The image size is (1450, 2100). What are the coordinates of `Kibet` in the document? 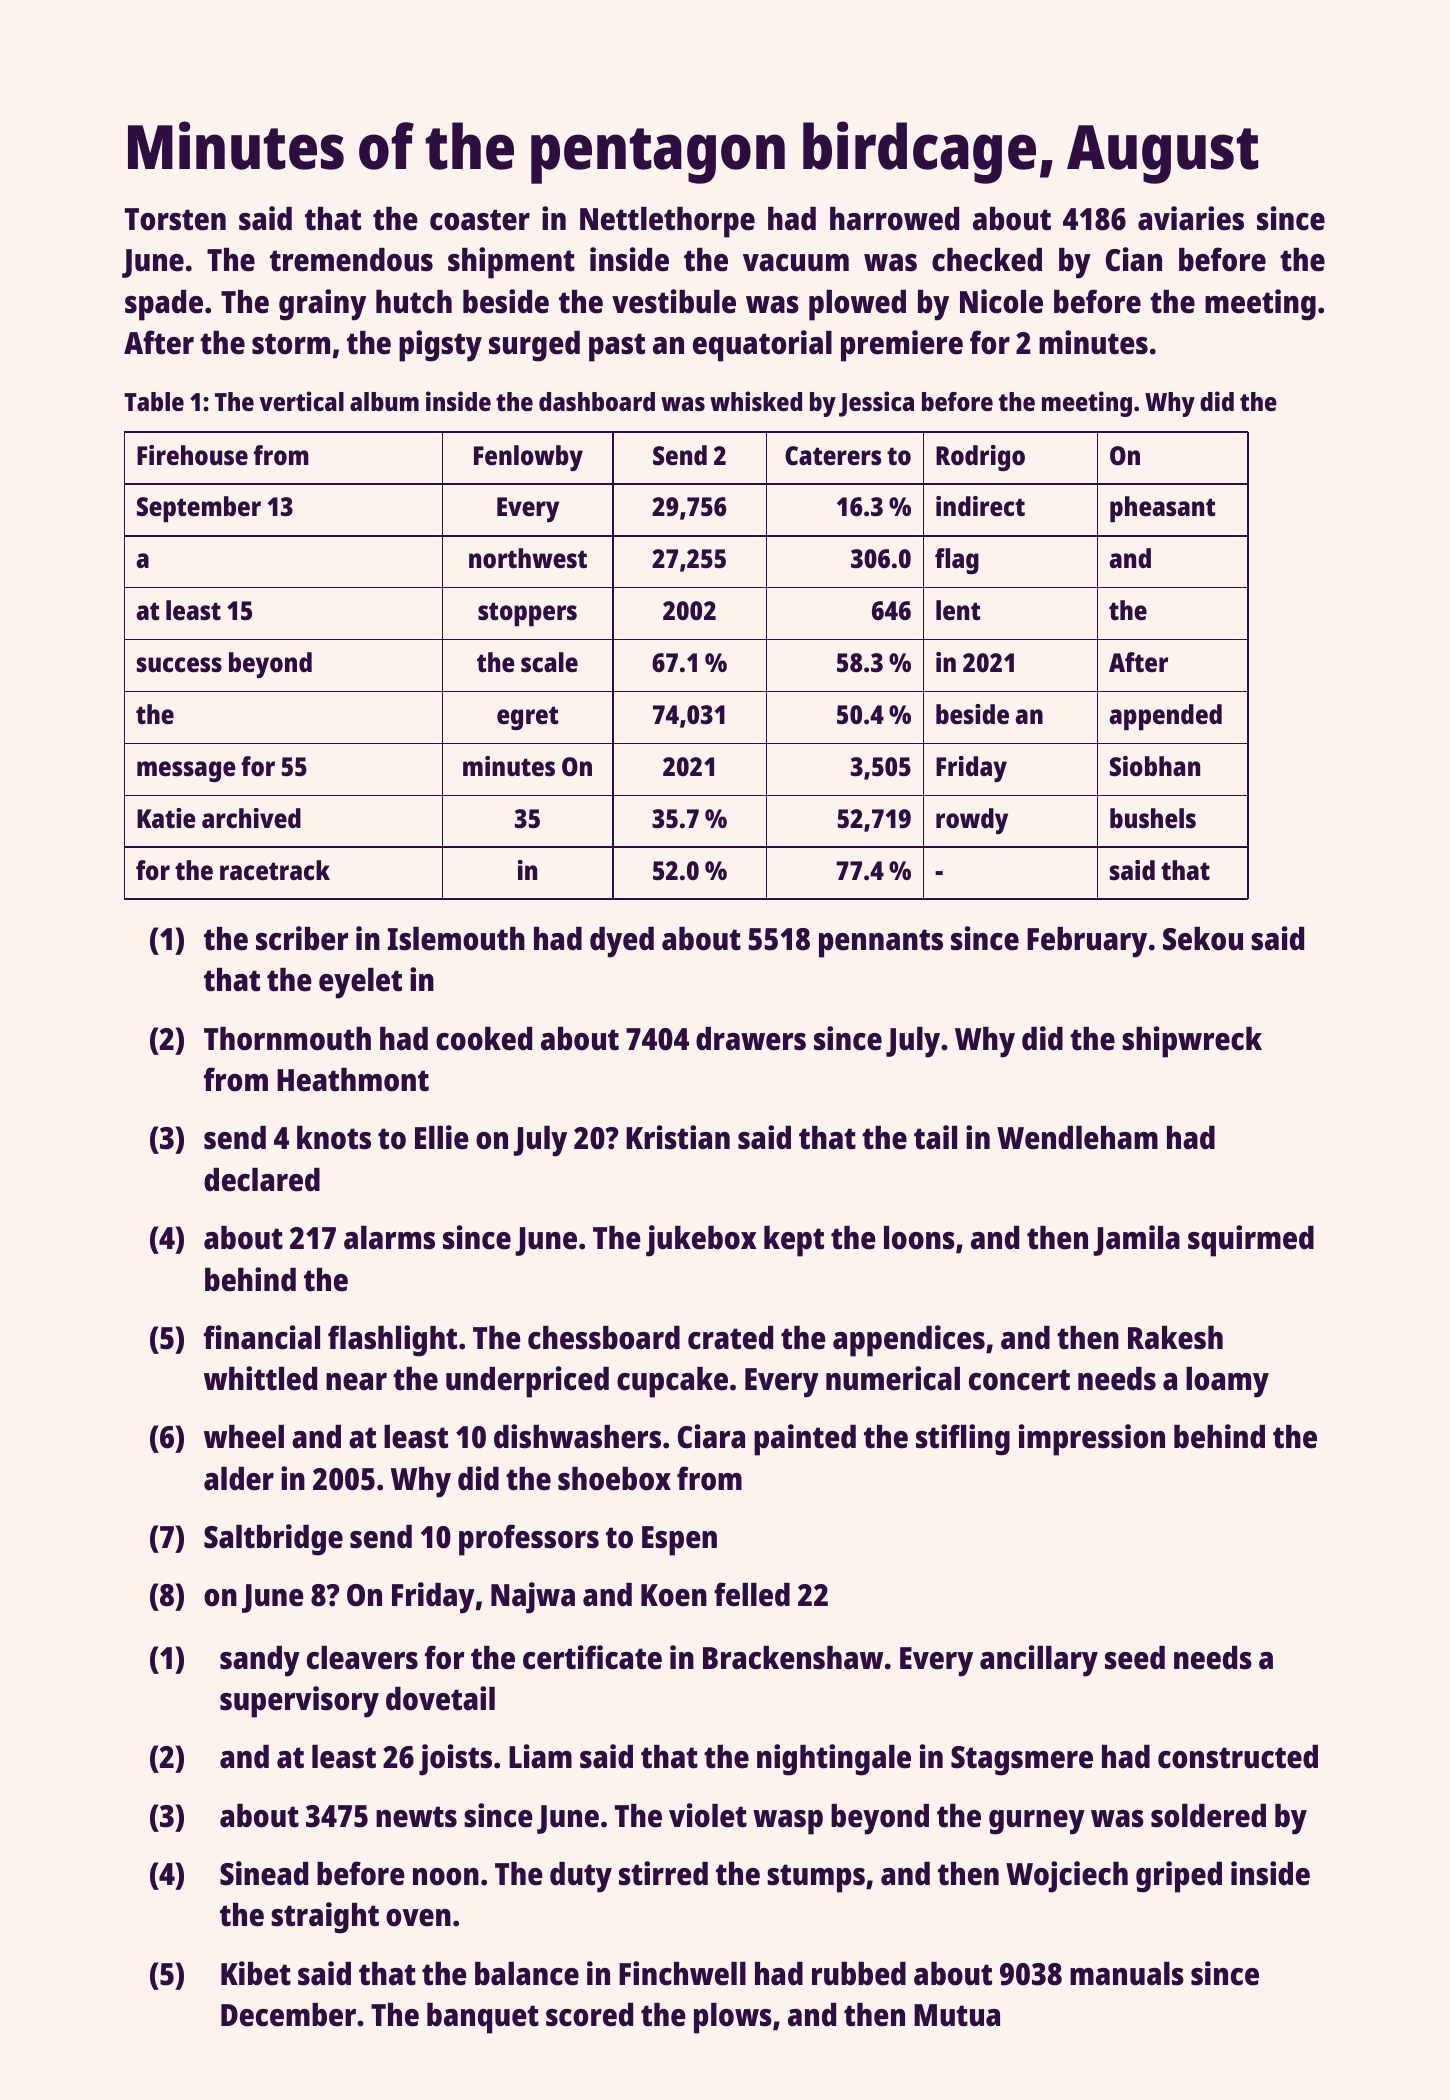 It's located at (256, 1973).
